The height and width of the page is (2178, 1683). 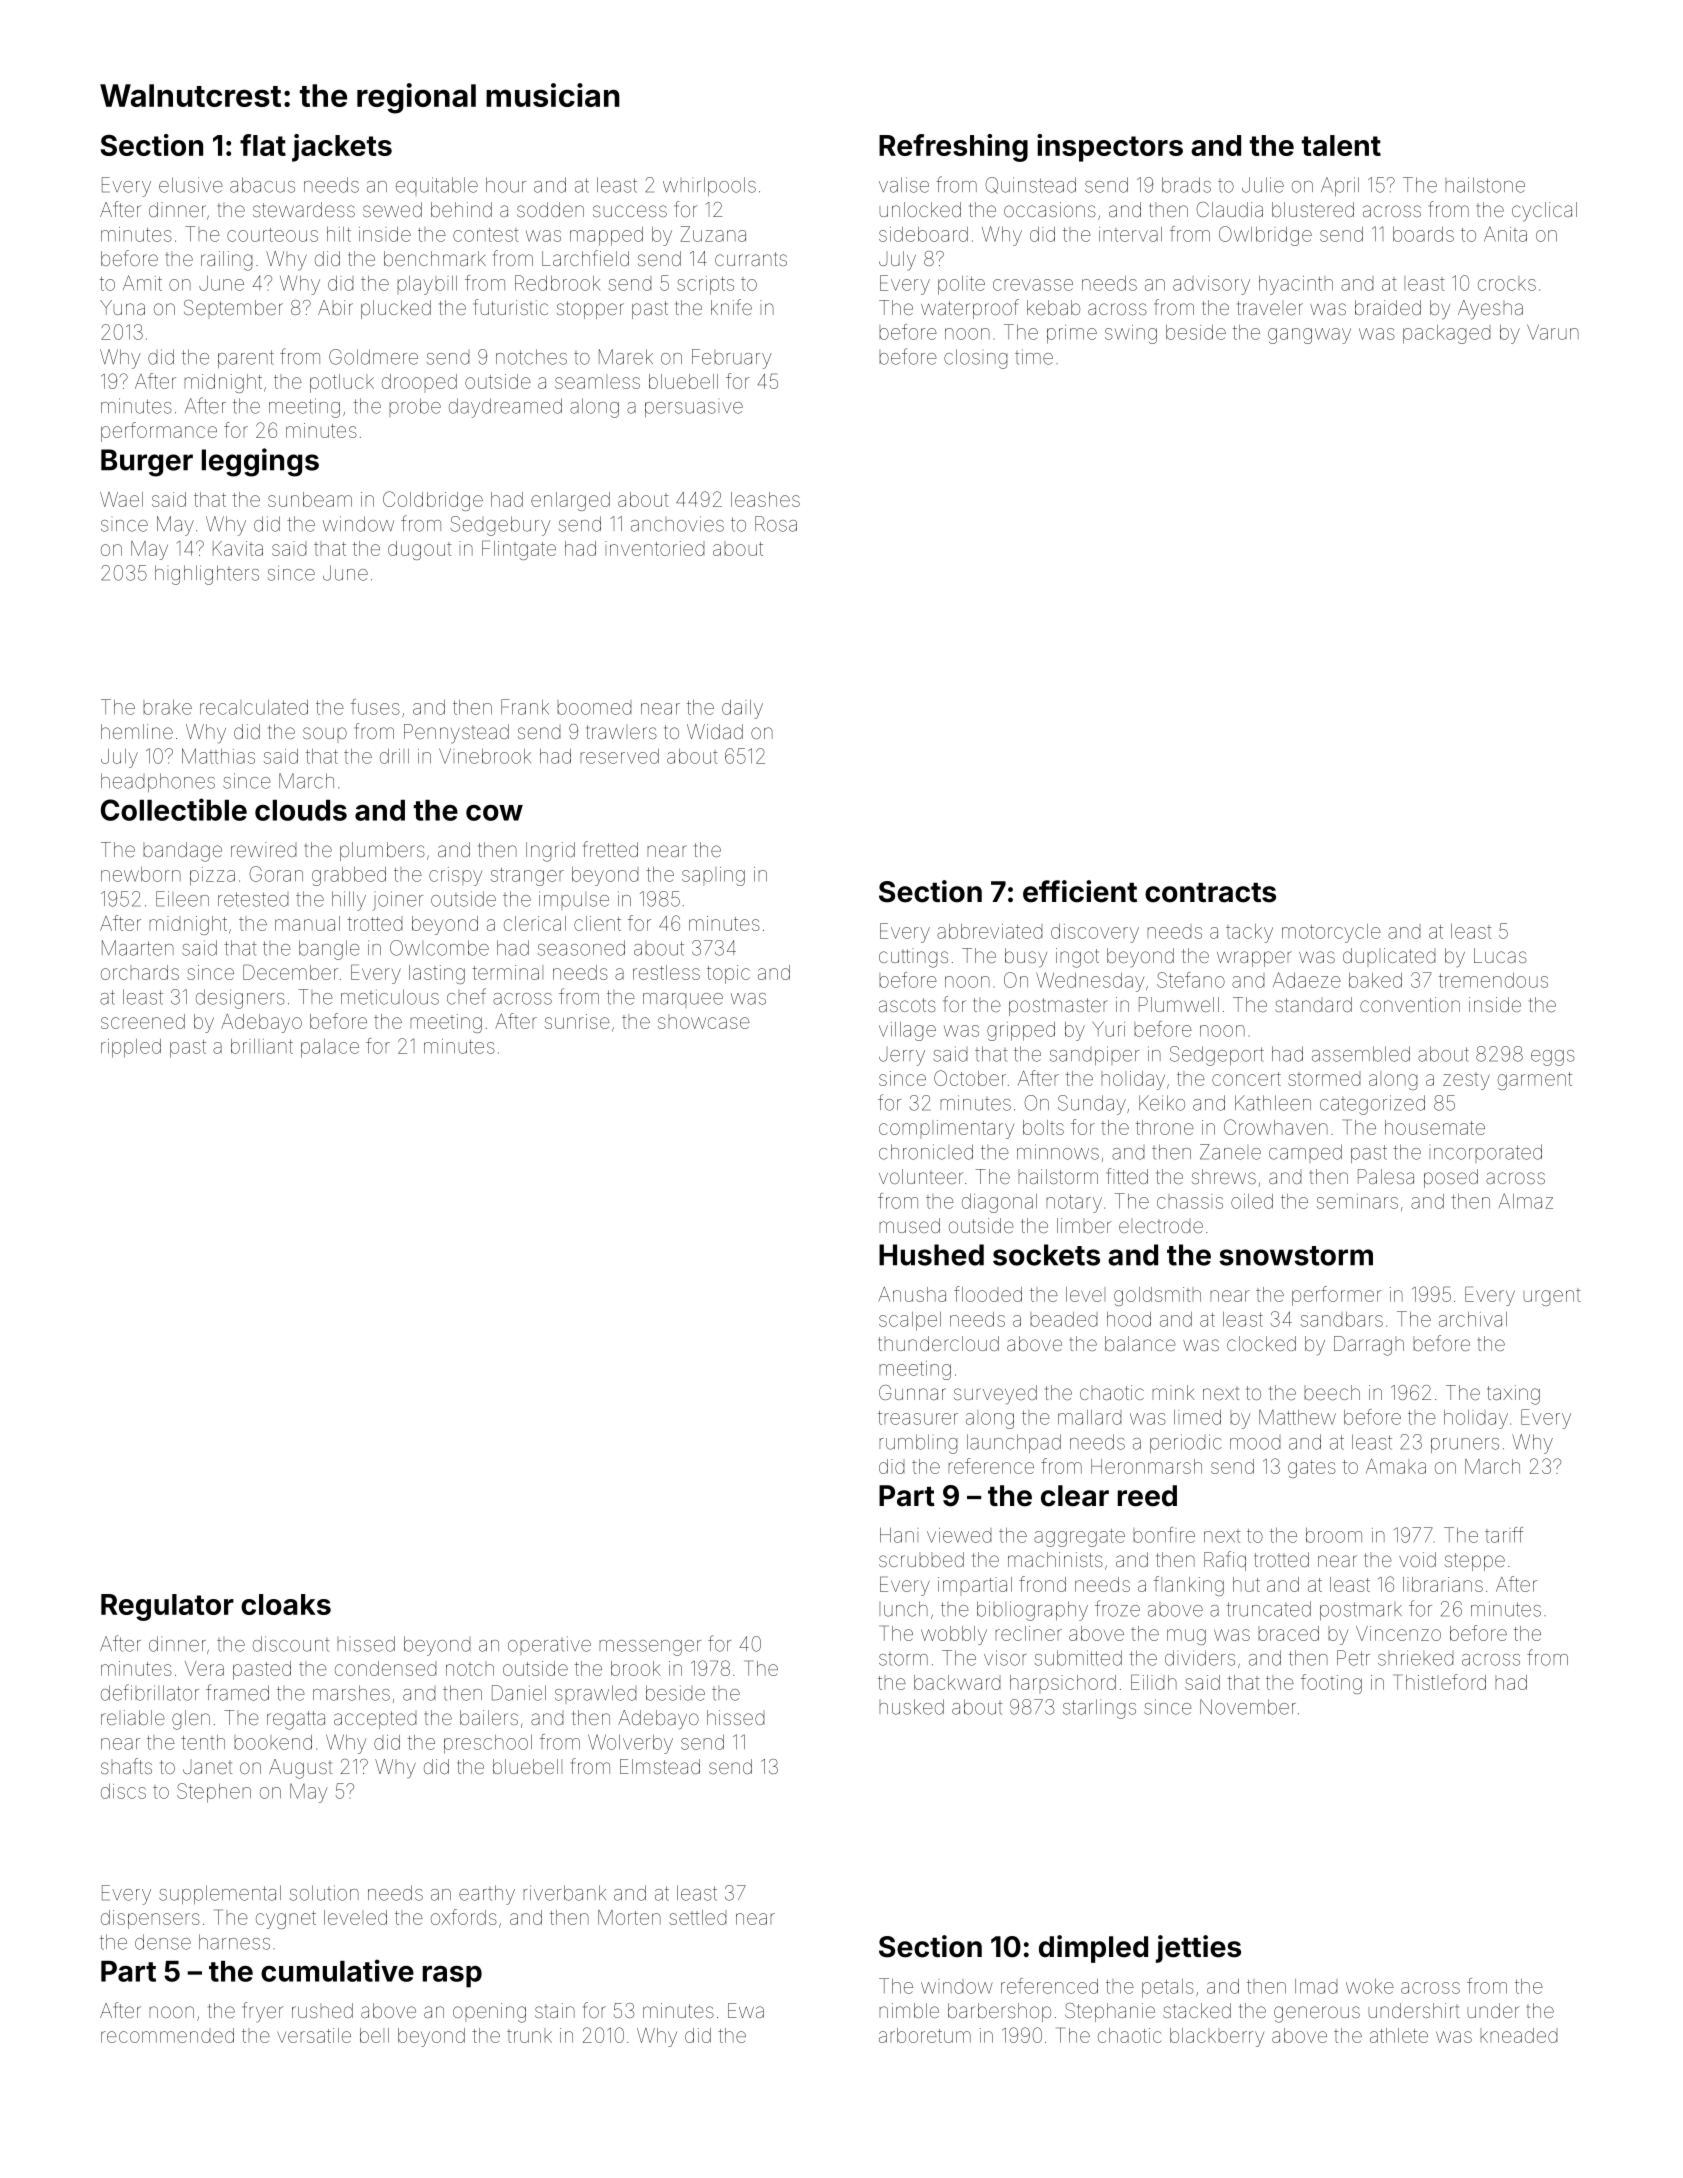 What do you see at coordinates (650, 1648) in the page?
I see `messenger` at bounding box center [650, 1648].
